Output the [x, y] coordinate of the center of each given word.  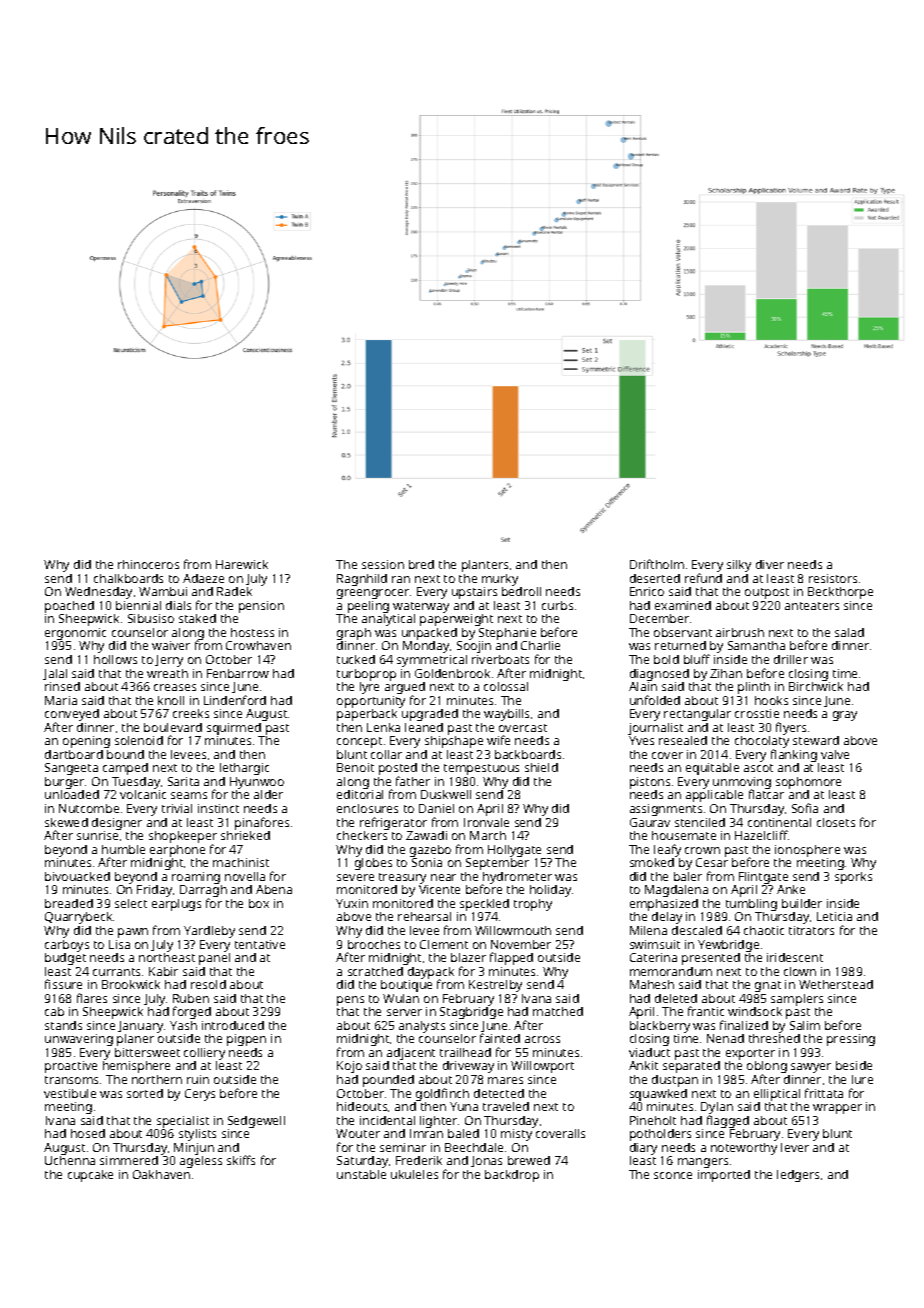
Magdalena [676, 891]
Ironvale [486, 822]
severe [355, 877]
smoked [652, 862]
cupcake [90, 1176]
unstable [361, 1174]
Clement [444, 944]
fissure [63, 984]
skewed [66, 822]
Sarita [183, 781]
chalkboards [128, 578]
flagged [728, 1121]
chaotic [764, 930]
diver [770, 564]
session [383, 564]
